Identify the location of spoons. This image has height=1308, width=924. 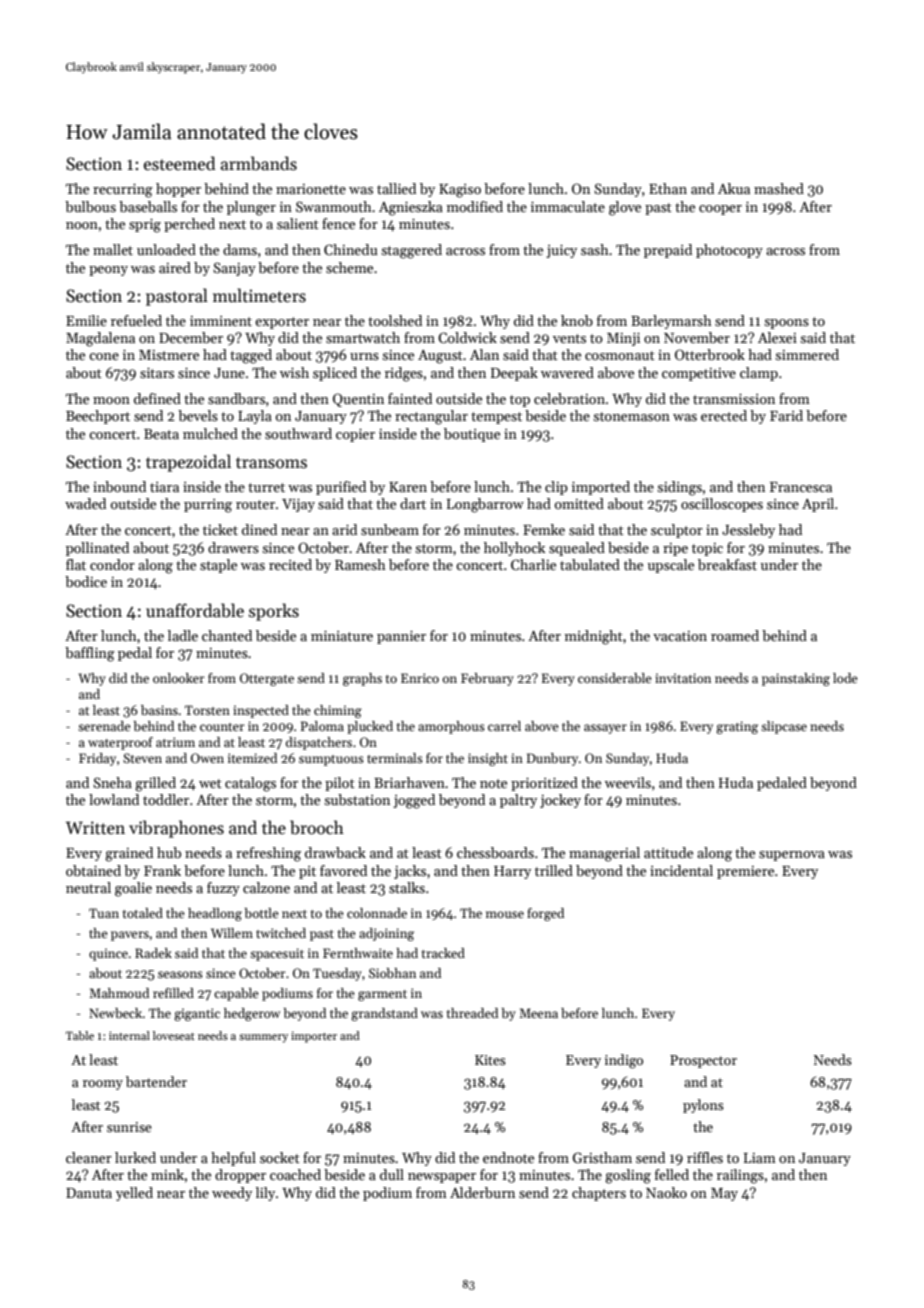
(787, 324).
